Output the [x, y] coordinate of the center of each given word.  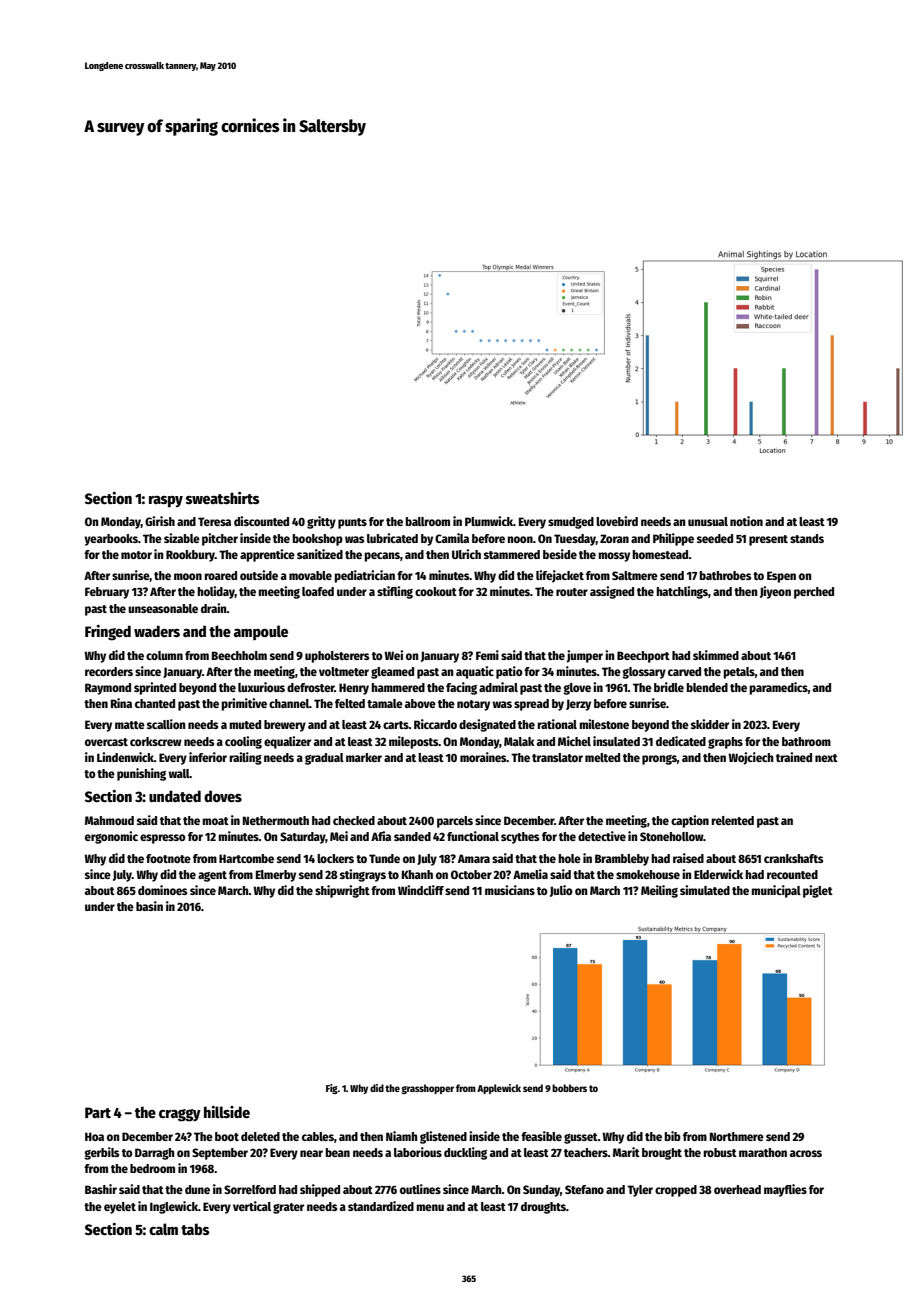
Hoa [94, 1136]
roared [220, 575]
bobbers [569, 1088]
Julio [561, 891]
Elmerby [276, 876]
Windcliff [421, 890]
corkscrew [156, 741]
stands [807, 538]
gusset [581, 1138]
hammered [398, 687]
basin [149, 906]
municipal [776, 891]
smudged [571, 523]
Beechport [643, 657]
